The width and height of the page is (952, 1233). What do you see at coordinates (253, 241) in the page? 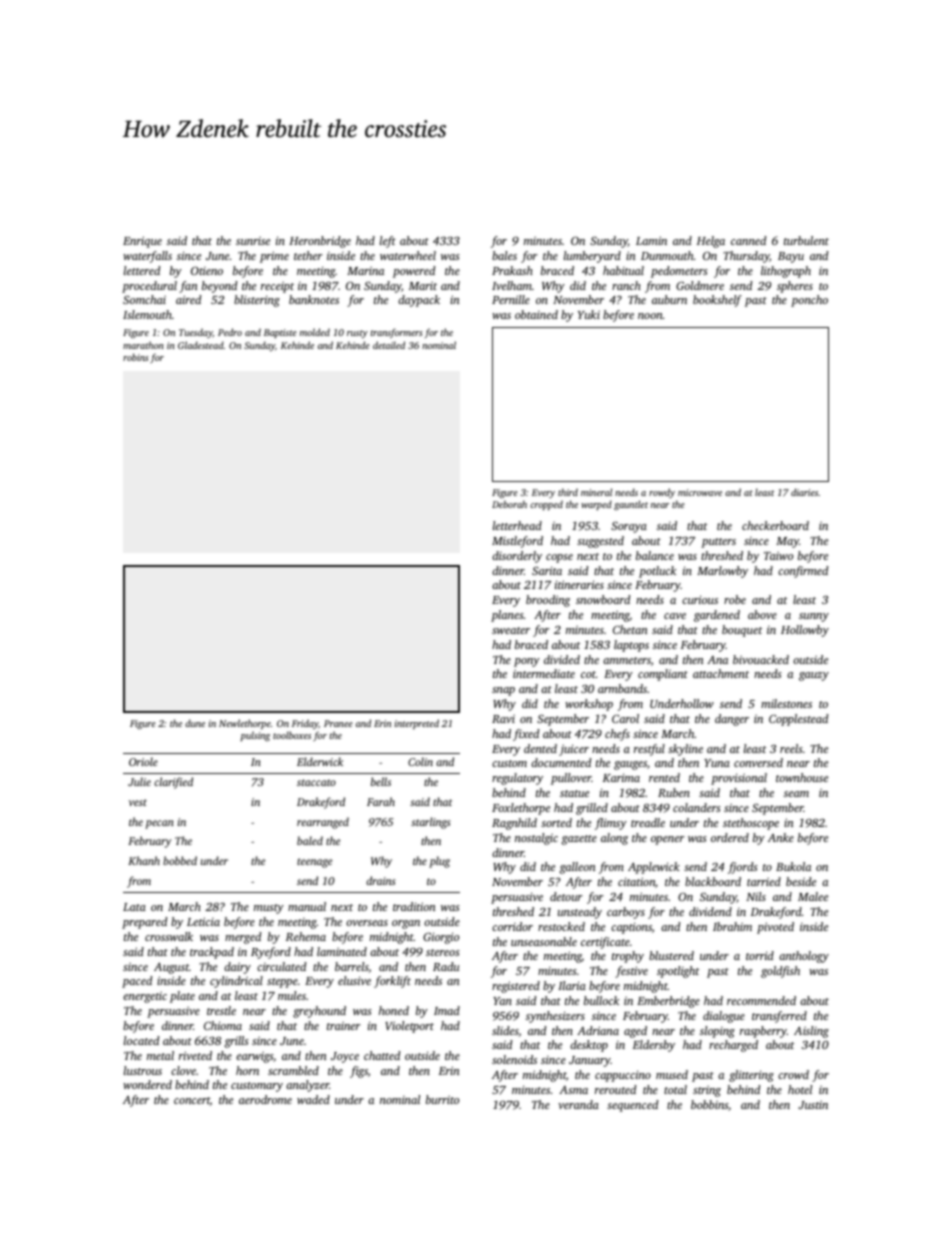
I see `sunrise` at bounding box center [253, 241].
